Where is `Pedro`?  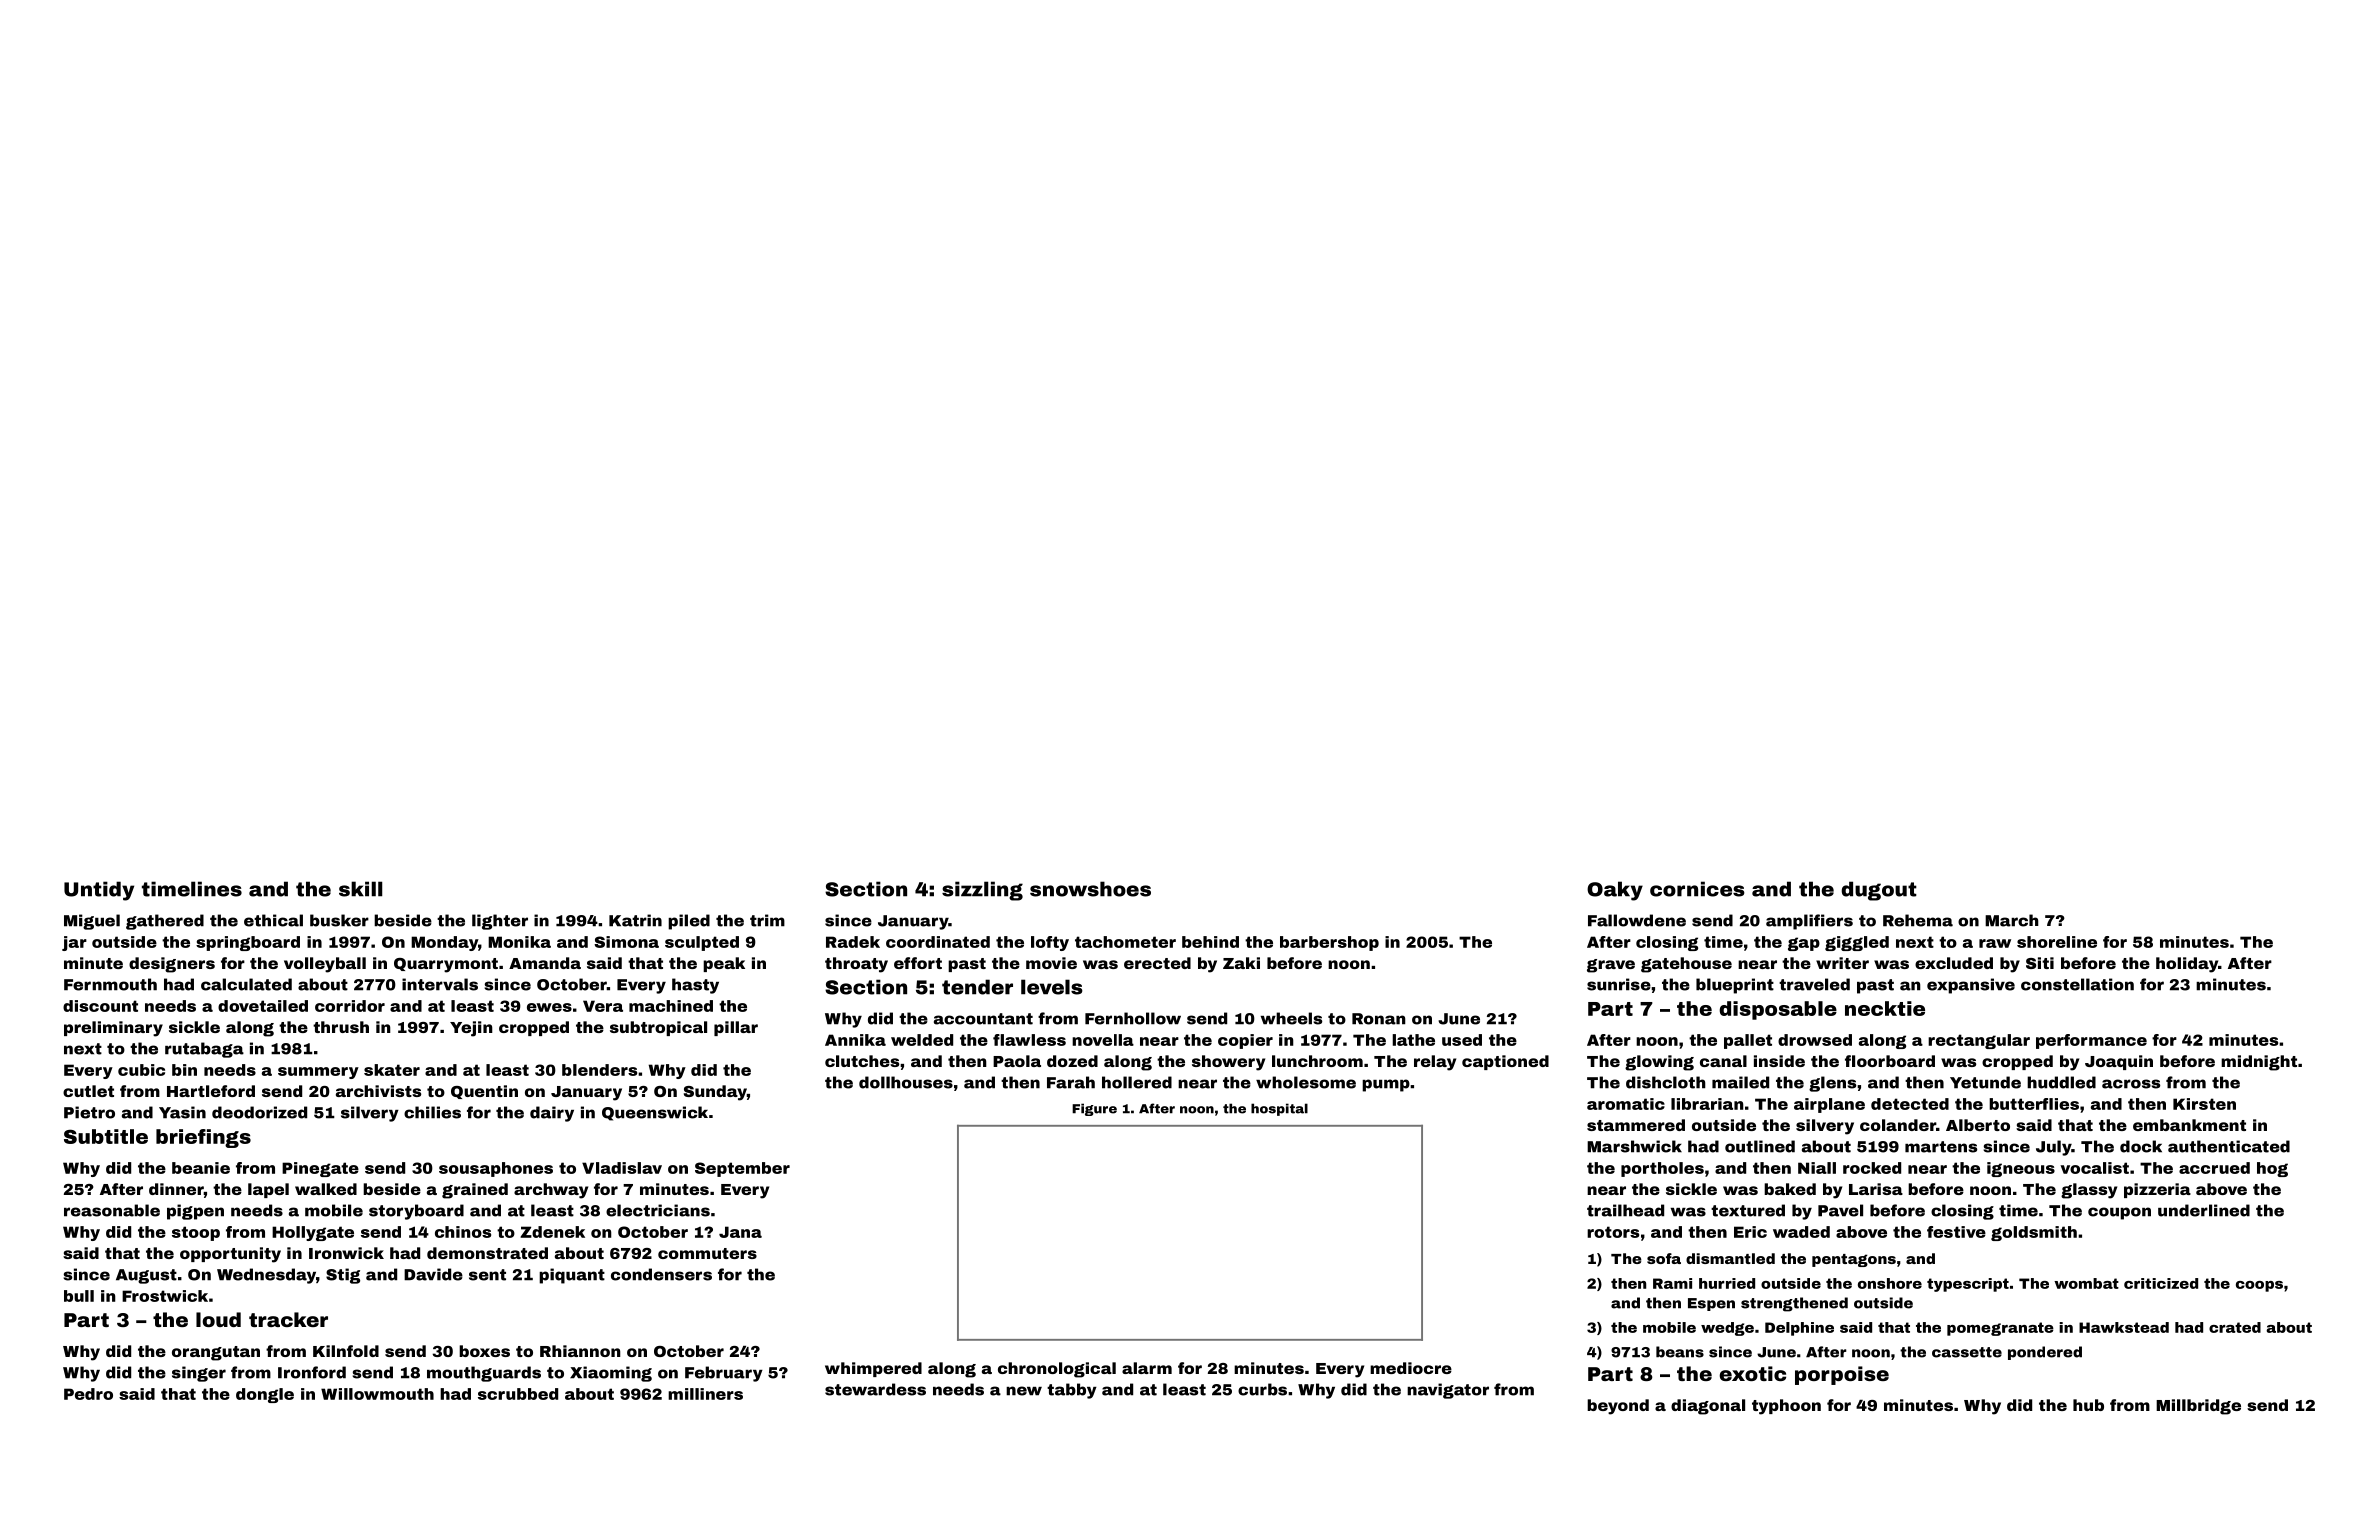 Pedro is located at coordinates (88, 1394).
